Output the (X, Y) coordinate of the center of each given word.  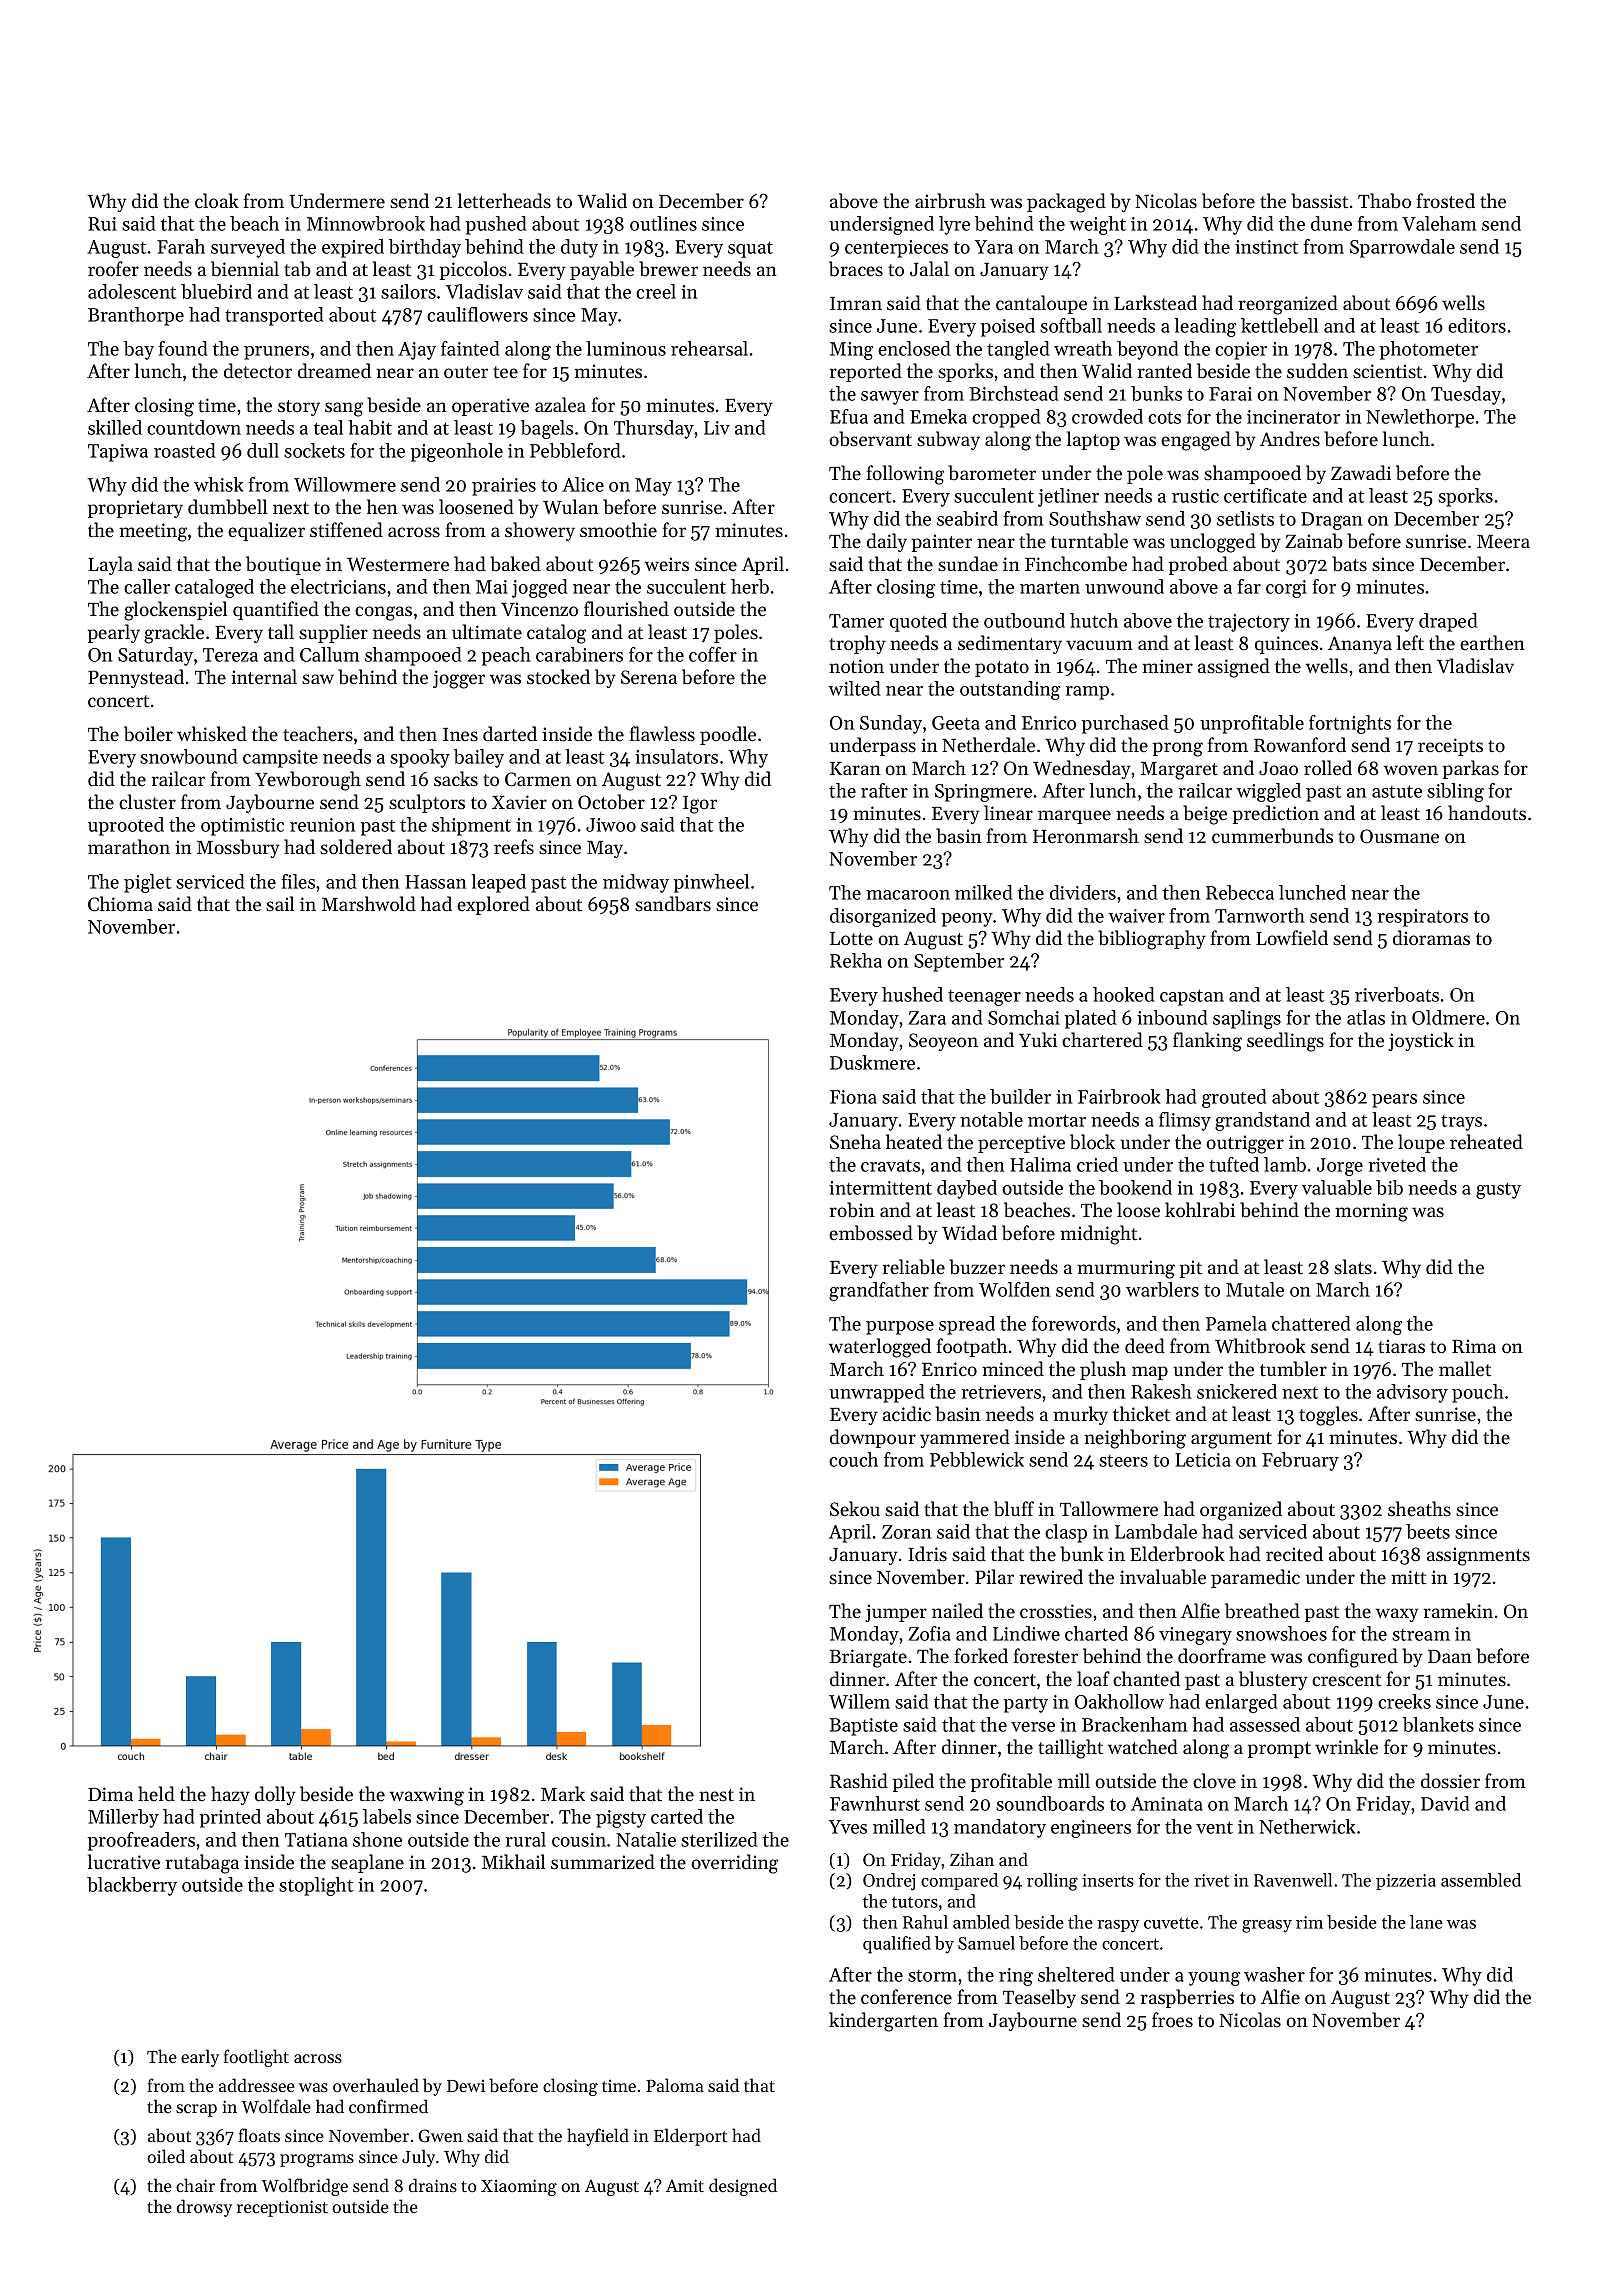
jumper (896, 1613)
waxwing (427, 1796)
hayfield (598, 2137)
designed (743, 2187)
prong (1178, 749)
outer (466, 372)
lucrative (124, 1861)
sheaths (1419, 1509)
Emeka (938, 416)
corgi (1286, 589)
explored (493, 905)
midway (636, 883)
